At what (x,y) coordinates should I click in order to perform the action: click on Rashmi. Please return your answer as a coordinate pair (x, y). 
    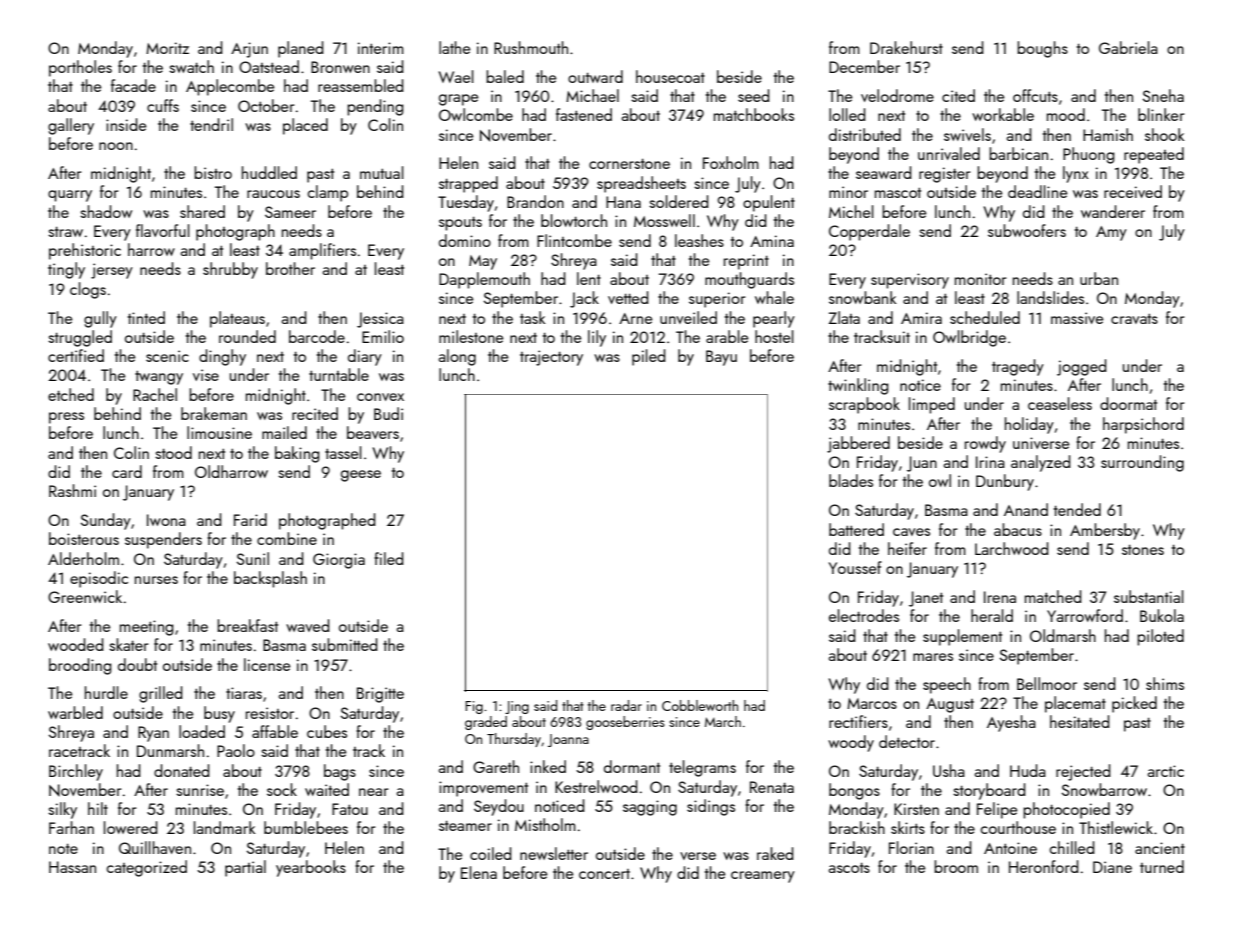
    Looking at the image, I should click on (72, 490).
